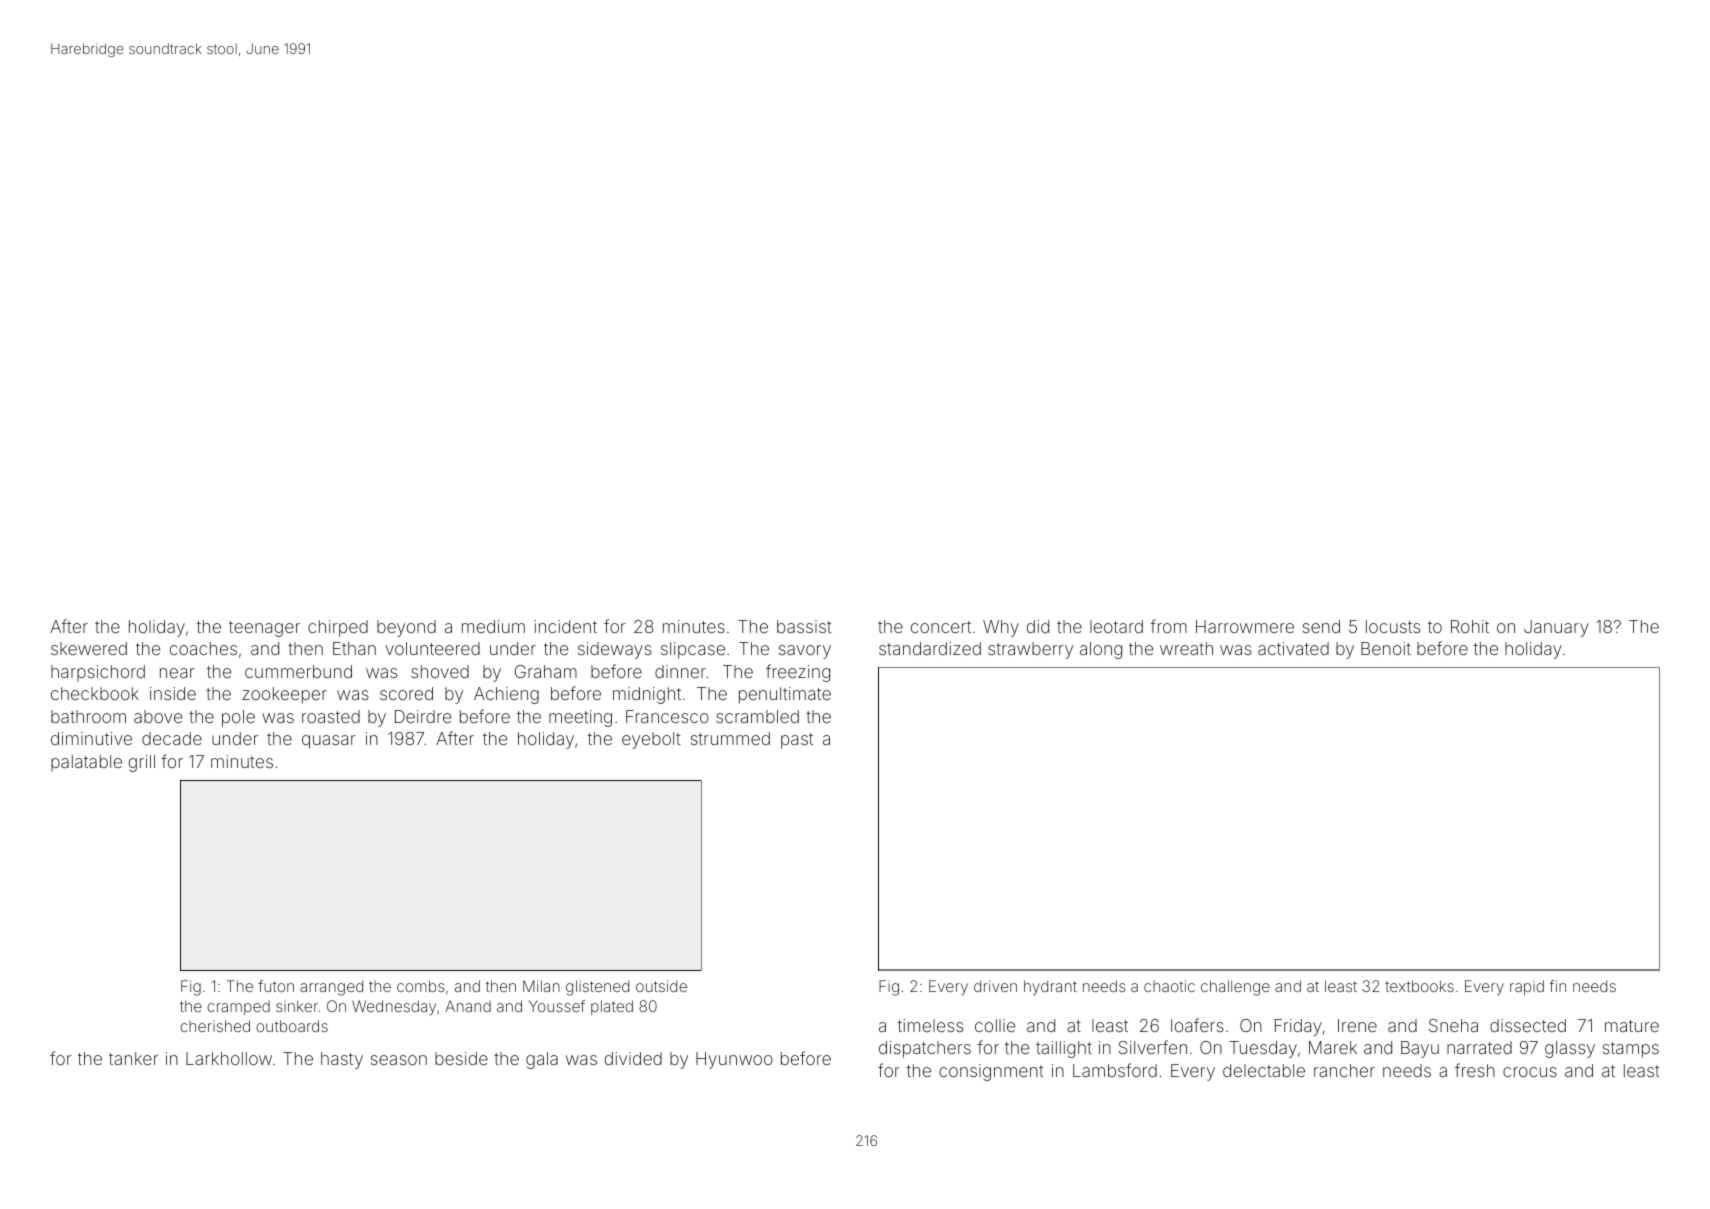 This page has width=1710, height=1209. Describe the element at coordinates (264, 629) in the page. I see `teenager` at that location.
